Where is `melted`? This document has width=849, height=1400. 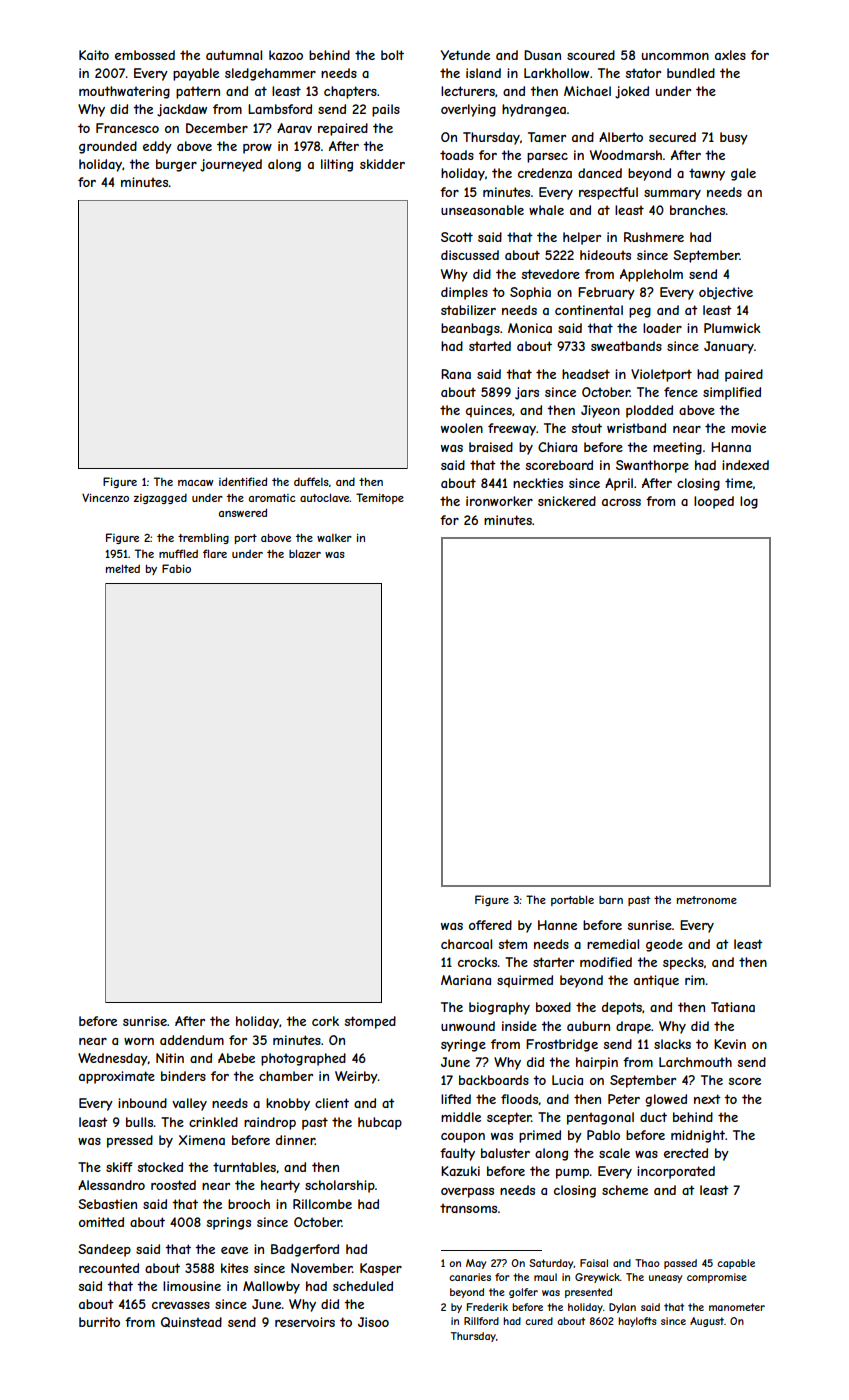 melted is located at coordinates (123, 569).
